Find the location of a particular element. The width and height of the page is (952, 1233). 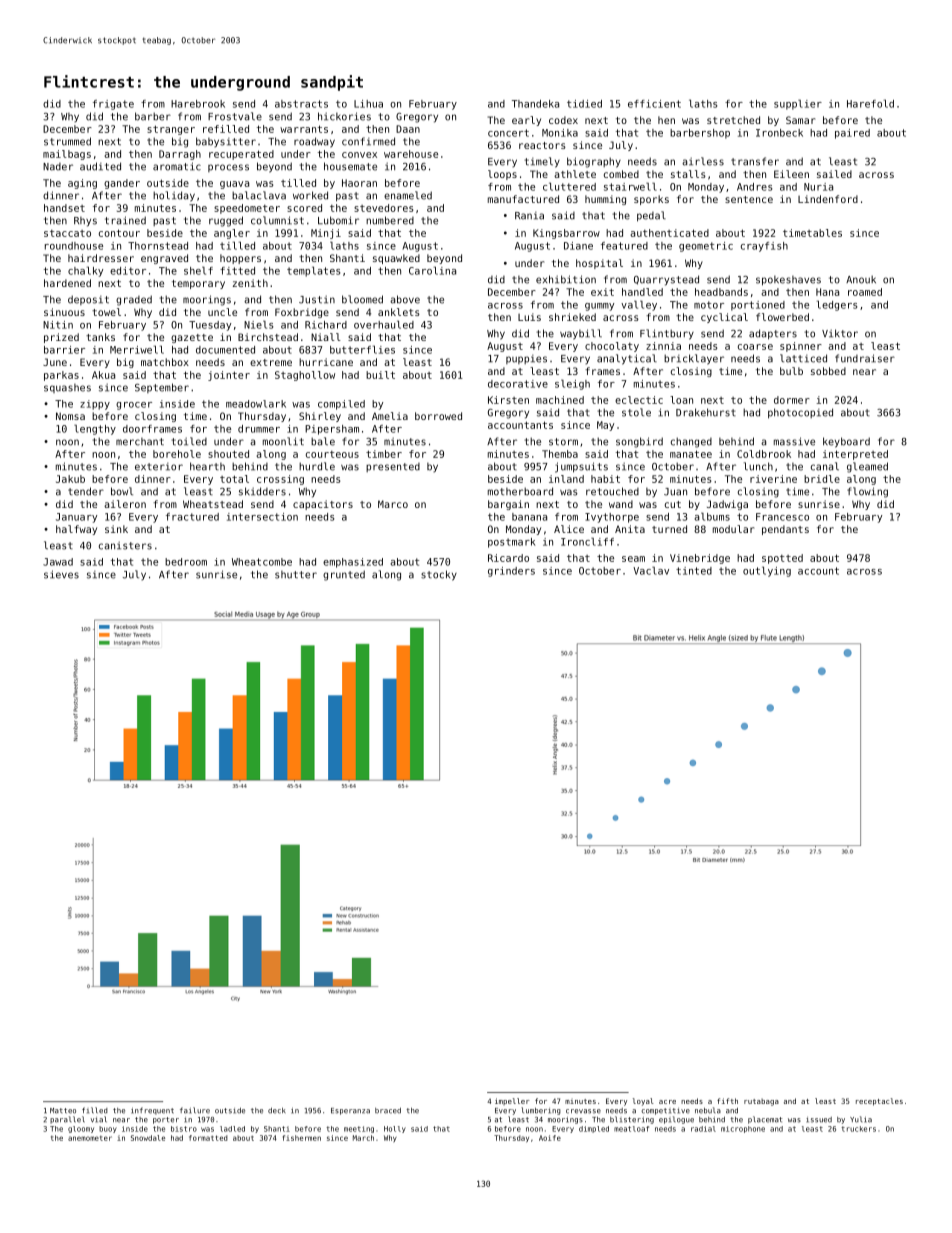

outlying is located at coordinates (767, 571).
